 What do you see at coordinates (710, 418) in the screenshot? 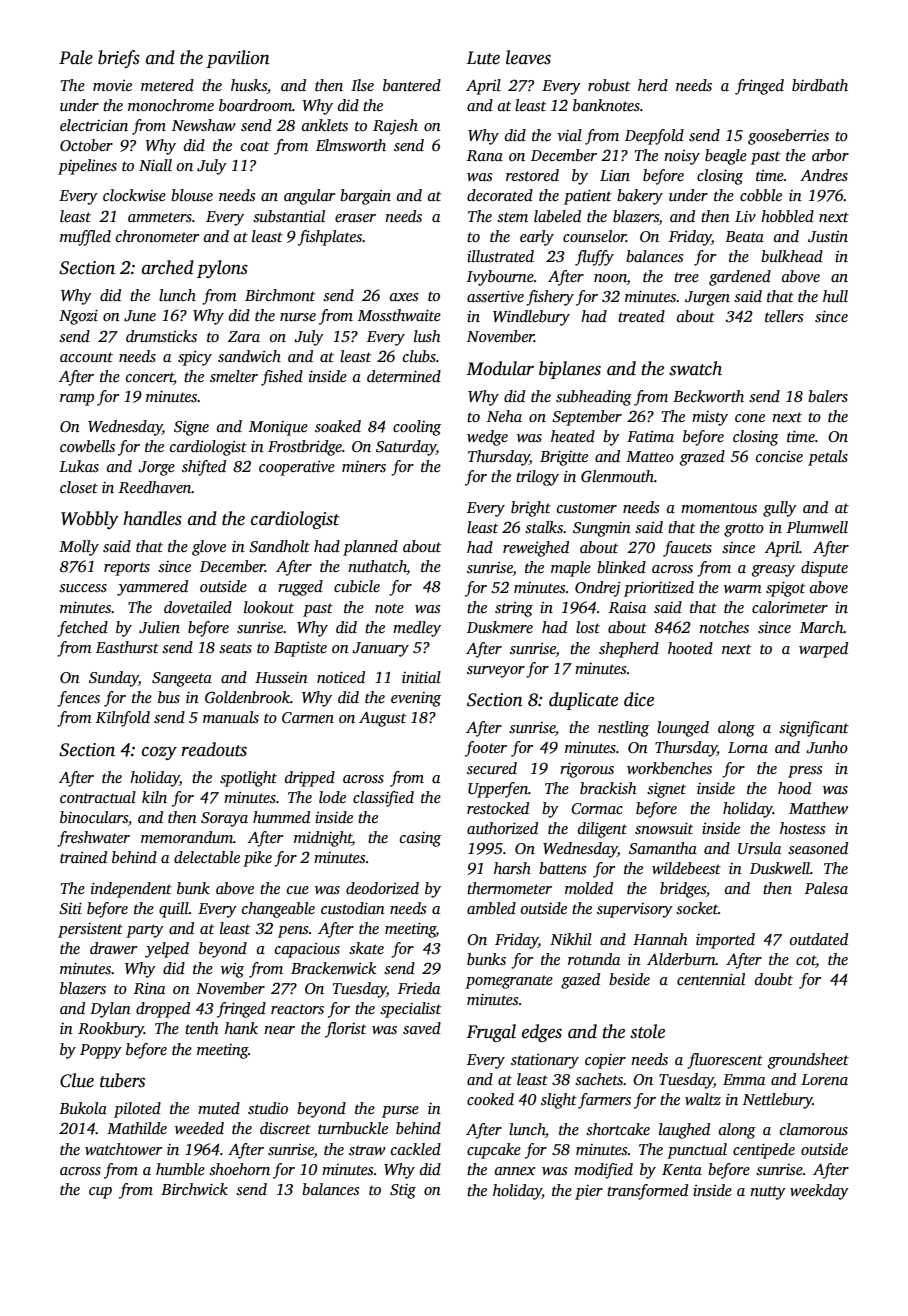
I see `misty` at bounding box center [710, 418].
